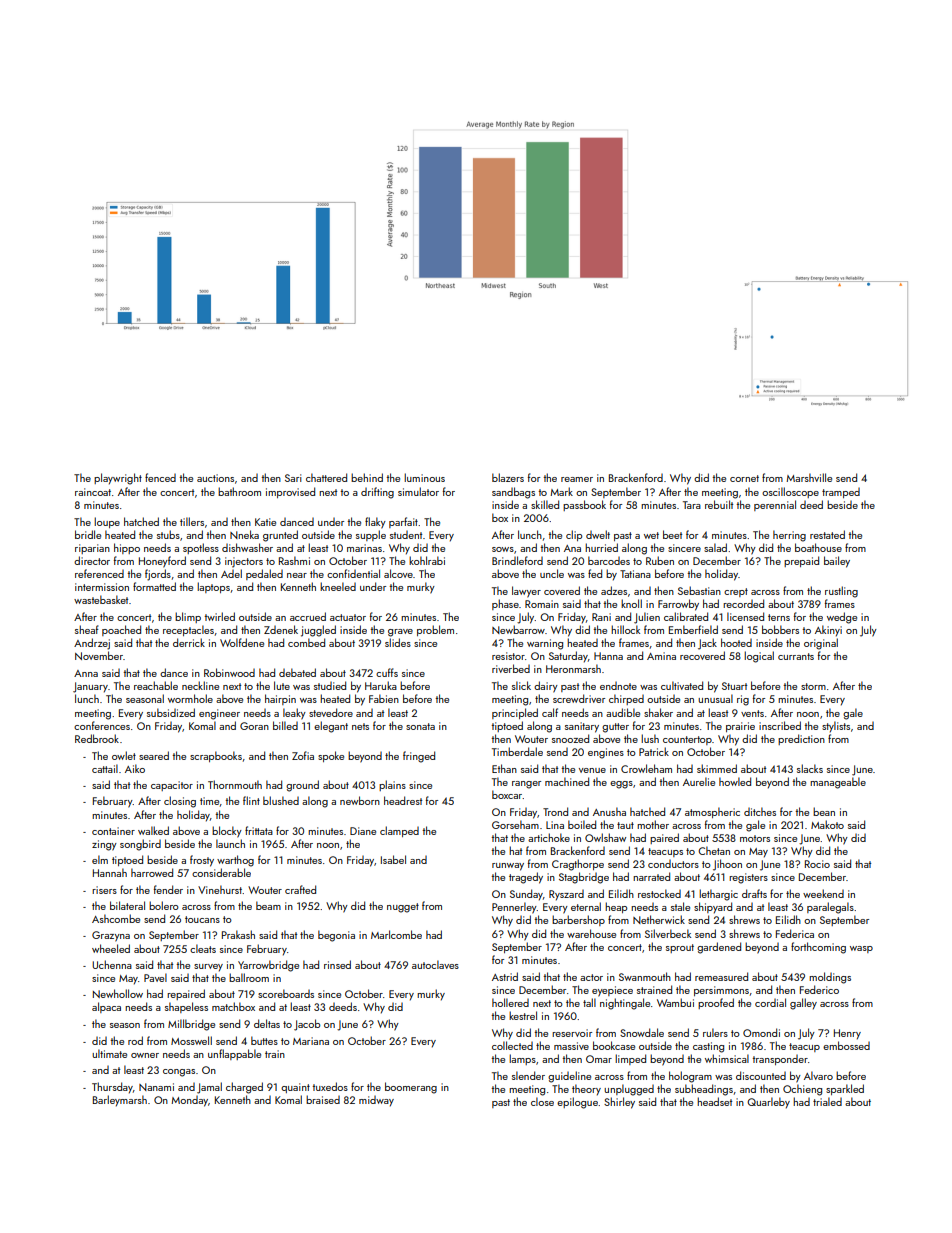 This document has width=952, height=1233. What do you see at coordinates (605, 837) in the document?
I see `Owlshaw` at bounding box center [605, 837].
